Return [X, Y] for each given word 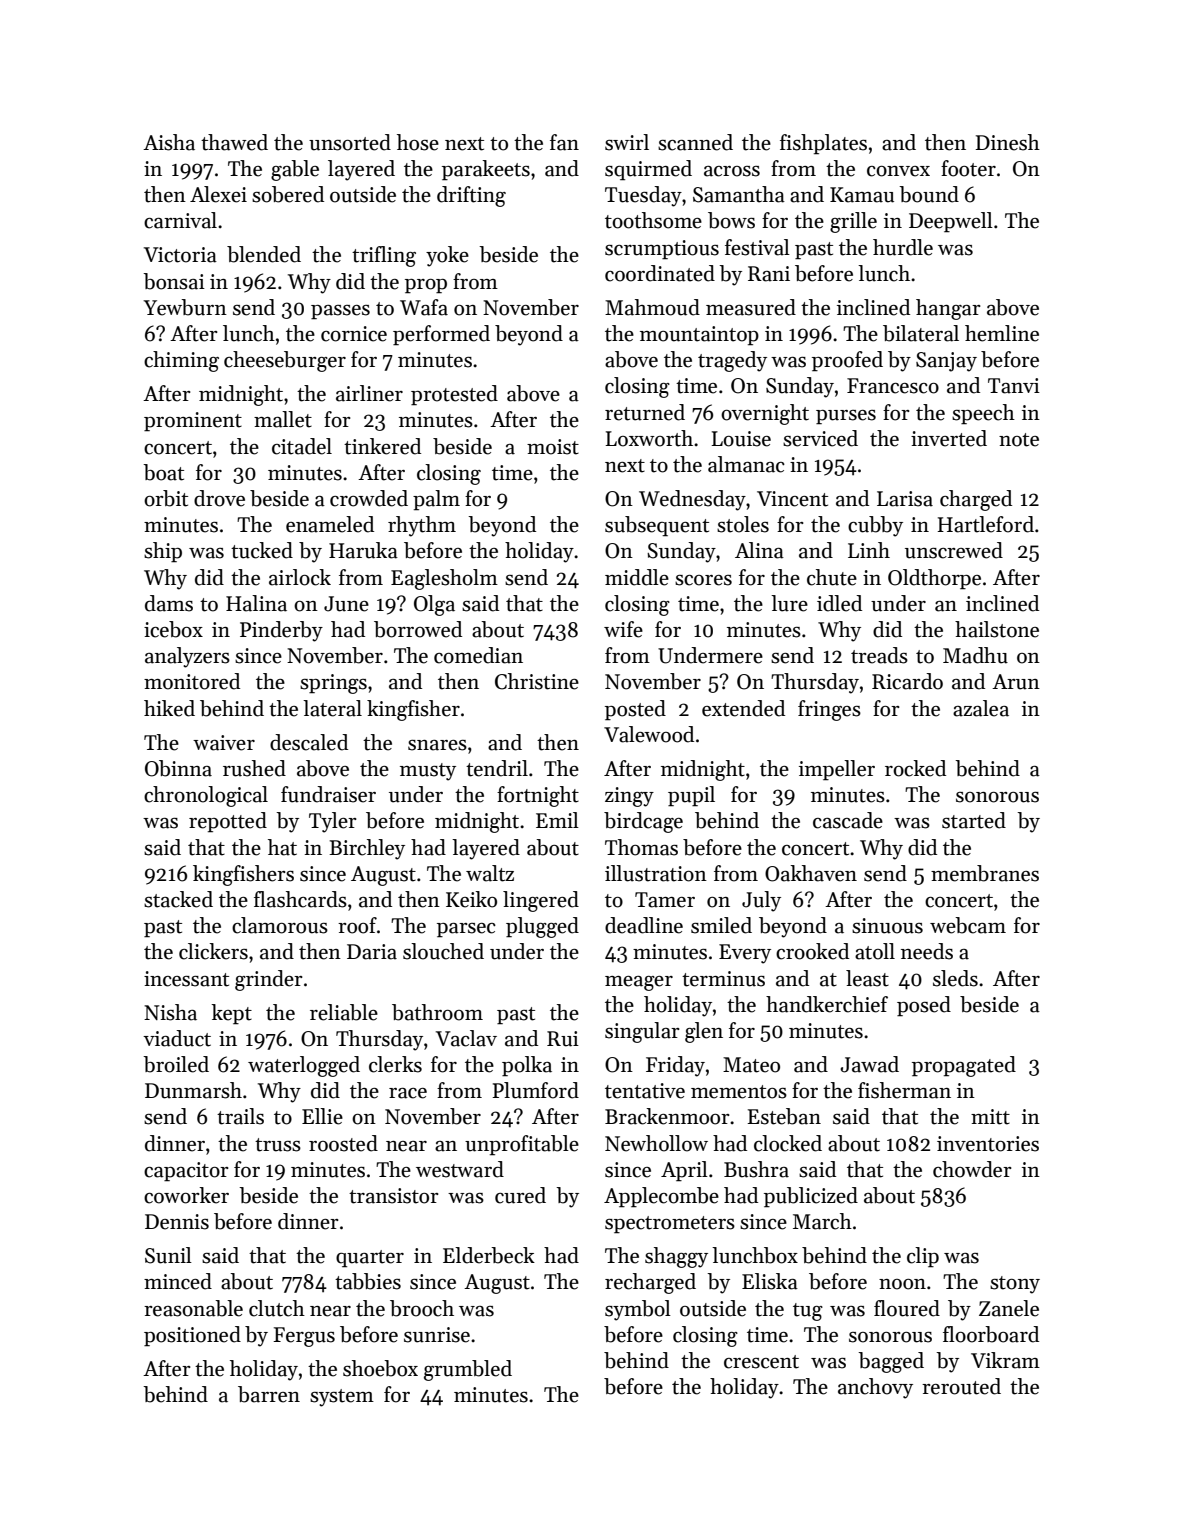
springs [333, 684]
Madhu [975, 655]
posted [635, 710]
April [684, 1171]
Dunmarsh [193, 1090]
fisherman [904, 1090]
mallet [283, 419]
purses [846, 417]
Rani [769, 274]
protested [454, 395]
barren [269, 1394]
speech [983, 414]
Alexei [218, 194]
